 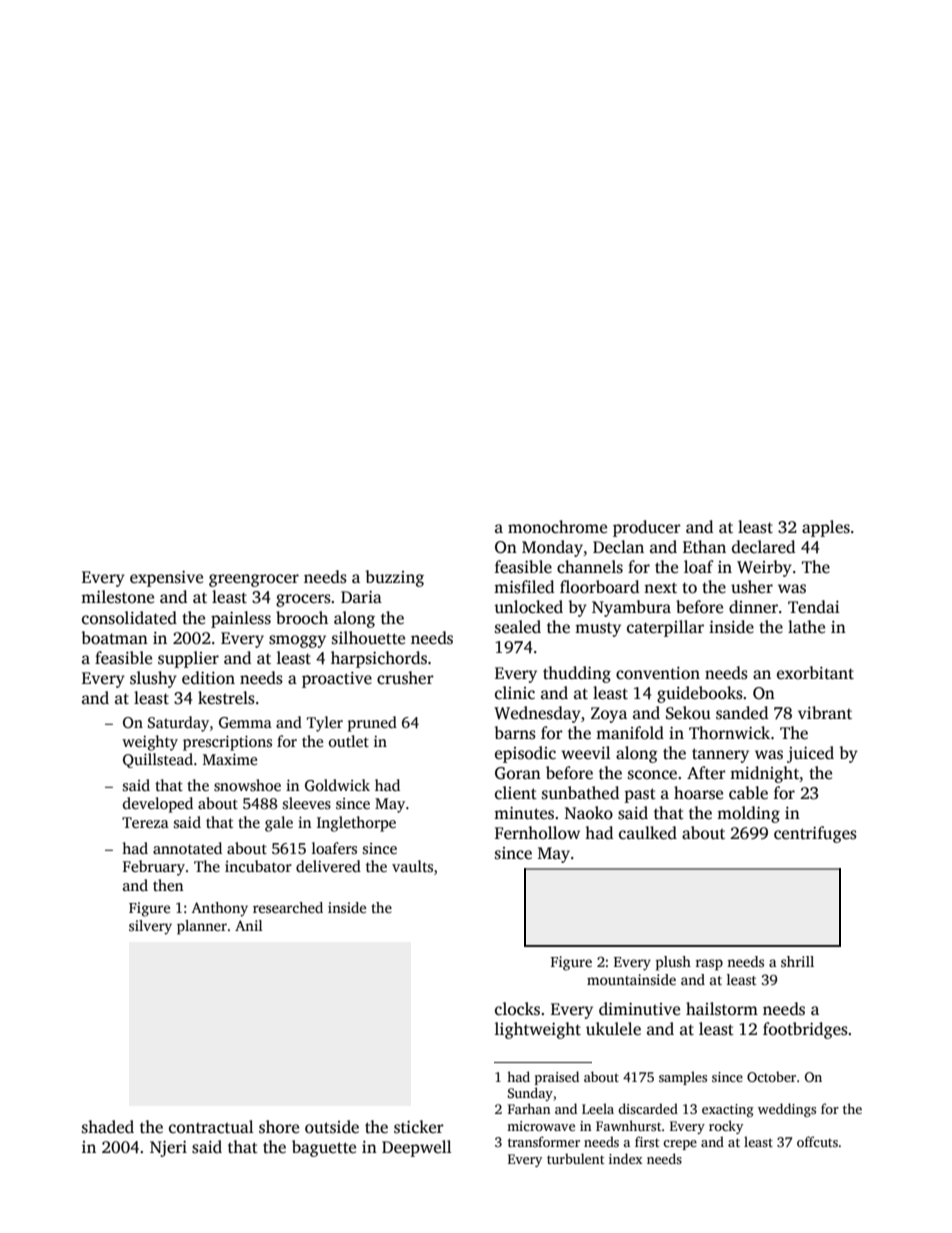 I want to click on Tendai, so click(x=814, y=607).
